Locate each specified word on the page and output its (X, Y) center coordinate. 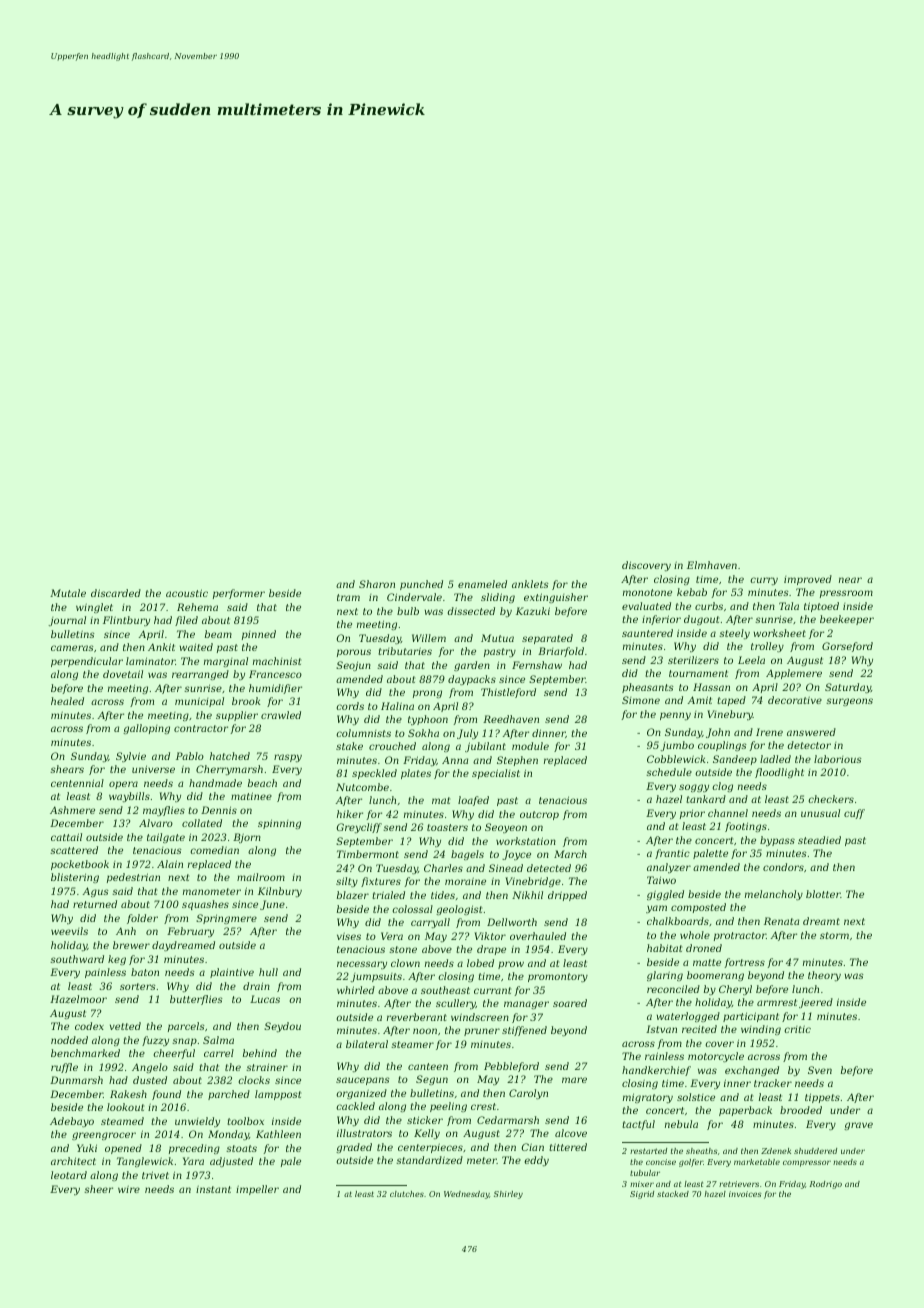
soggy (694, 788)
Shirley (508, 1195)
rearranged (200, 675)
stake (349, 746)
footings (746, 827)
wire (129, 1189)
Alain (170, 864)
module (530, 746)
